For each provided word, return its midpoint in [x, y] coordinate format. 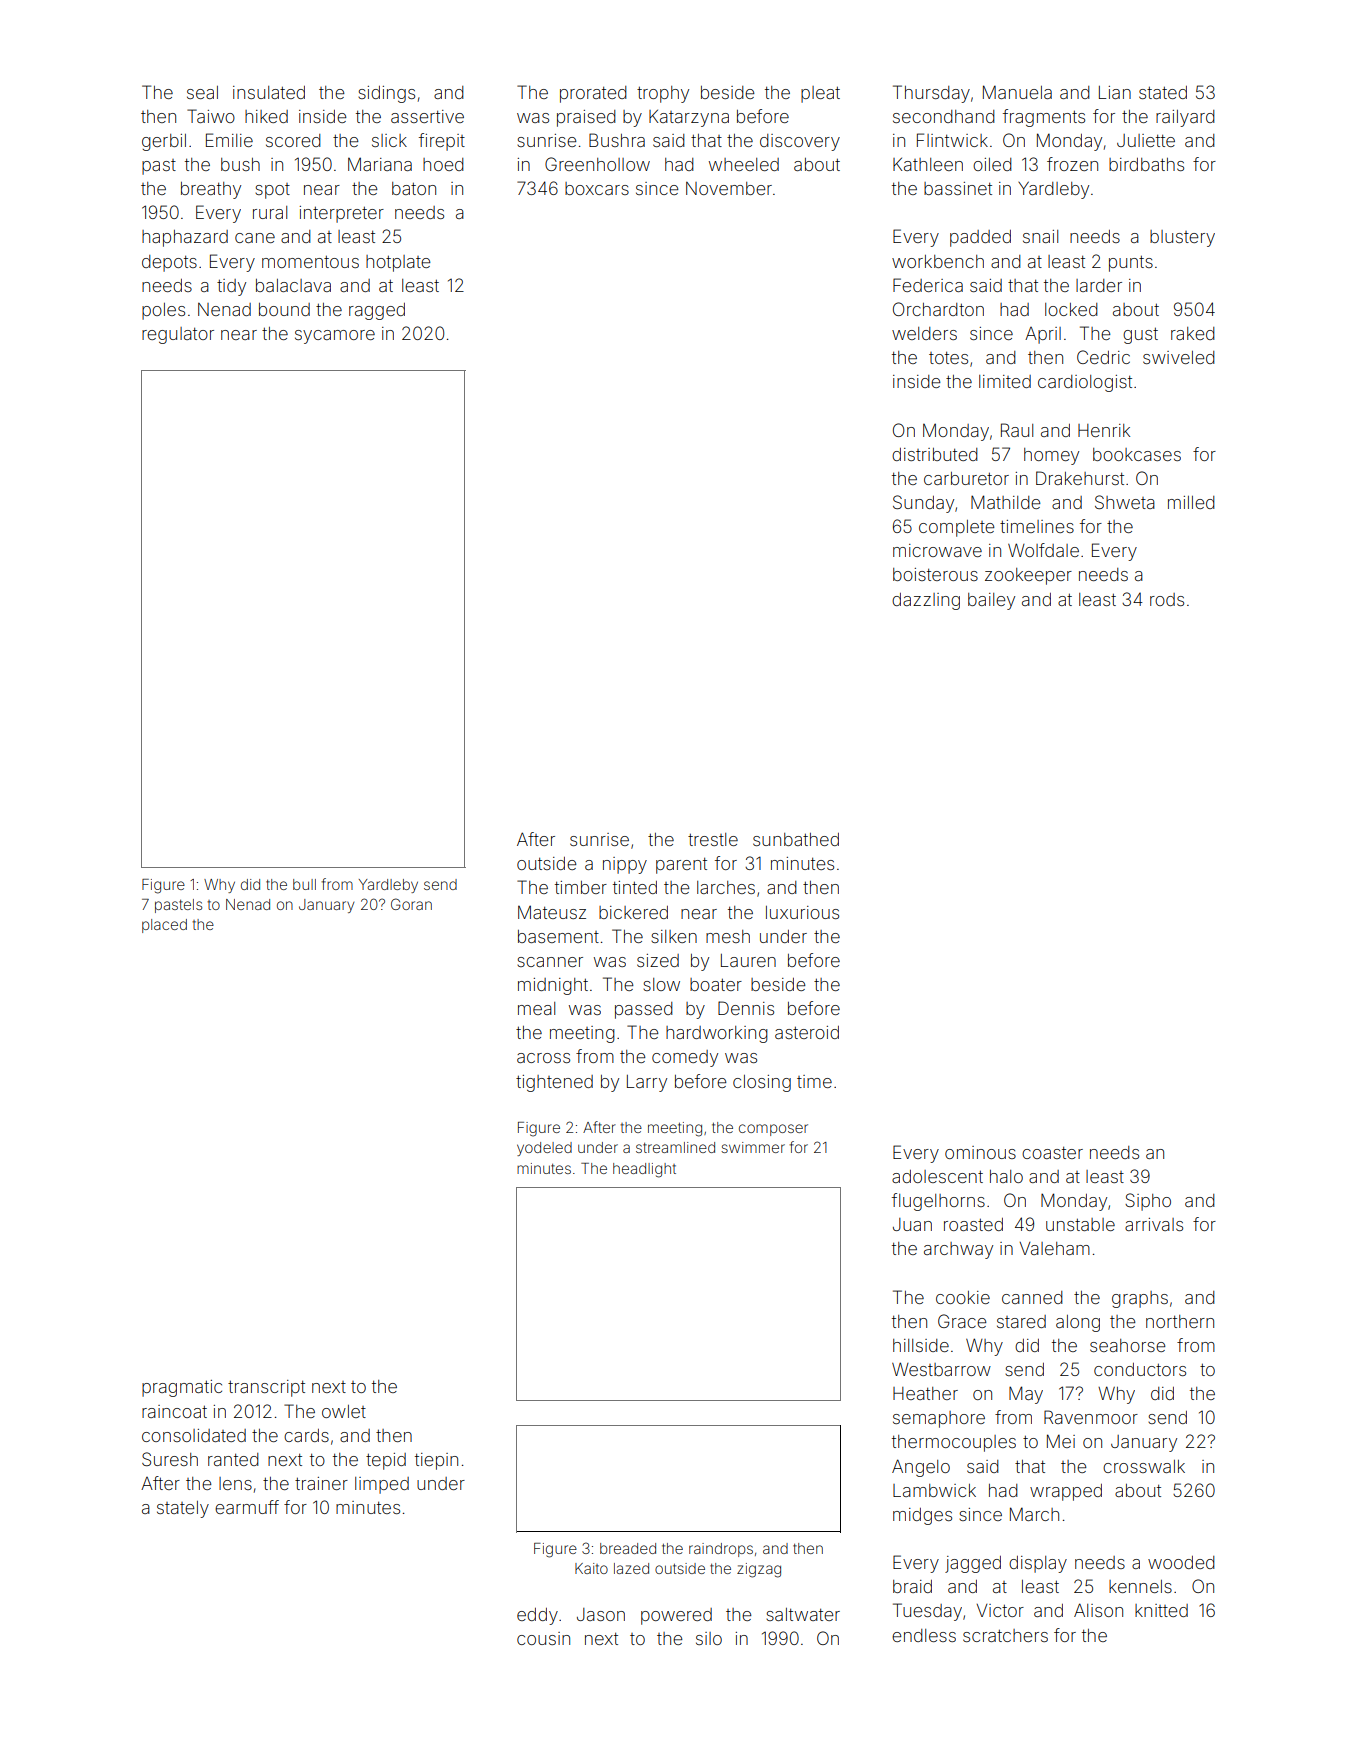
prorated [593, 94]
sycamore [335, 337]
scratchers [1005, 1635]
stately [183, 1509]
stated [1163, 92]
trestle [713, 839]
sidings [386, 94]
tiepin [436, 1461]
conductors [1140, 1369]
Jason [601, 1614]
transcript [266, 1388]
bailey [991, 601]
